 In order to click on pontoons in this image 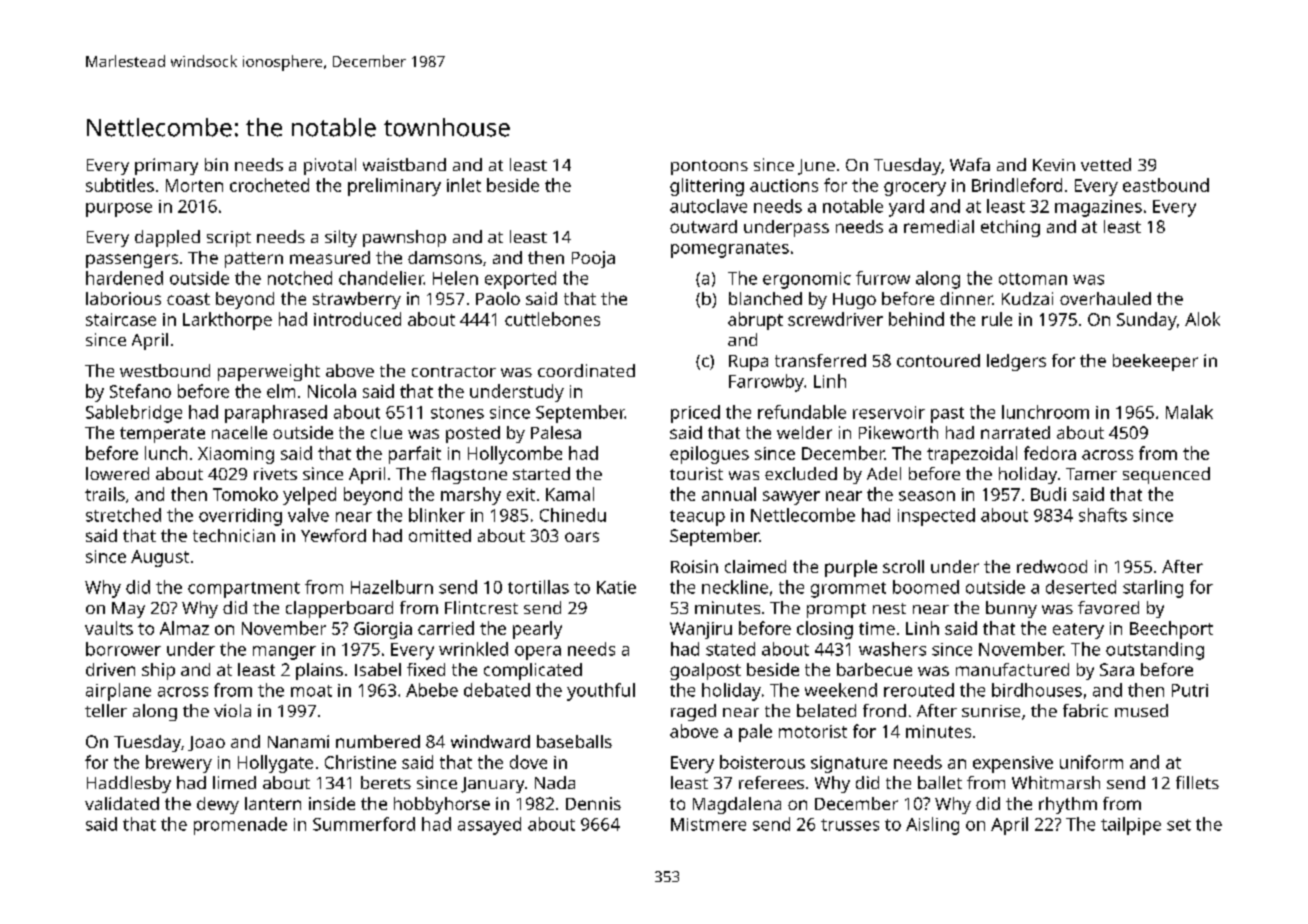, I will do `click(709, 167)`.
